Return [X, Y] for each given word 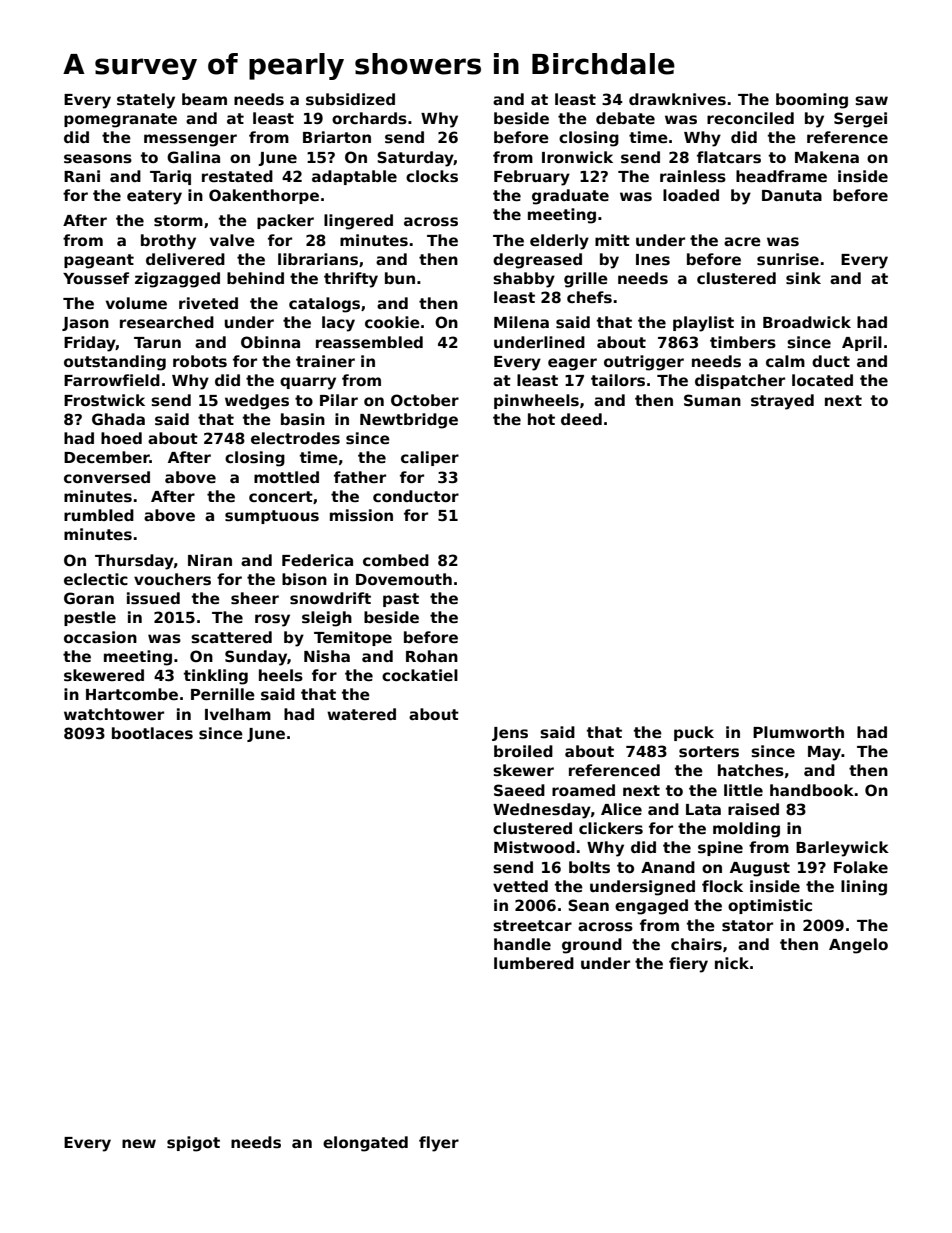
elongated [365, 1144]
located [822, 380]
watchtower [114, 714]
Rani [82, 176]
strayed [782, 402]
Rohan [432, 656]
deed [581, 419]
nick [732, 963]
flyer [439, 1144]
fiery [688, 965]
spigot [193, 1144]
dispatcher [740, 381]
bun [400, 278]
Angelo [858, 946]
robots [200, 361]
